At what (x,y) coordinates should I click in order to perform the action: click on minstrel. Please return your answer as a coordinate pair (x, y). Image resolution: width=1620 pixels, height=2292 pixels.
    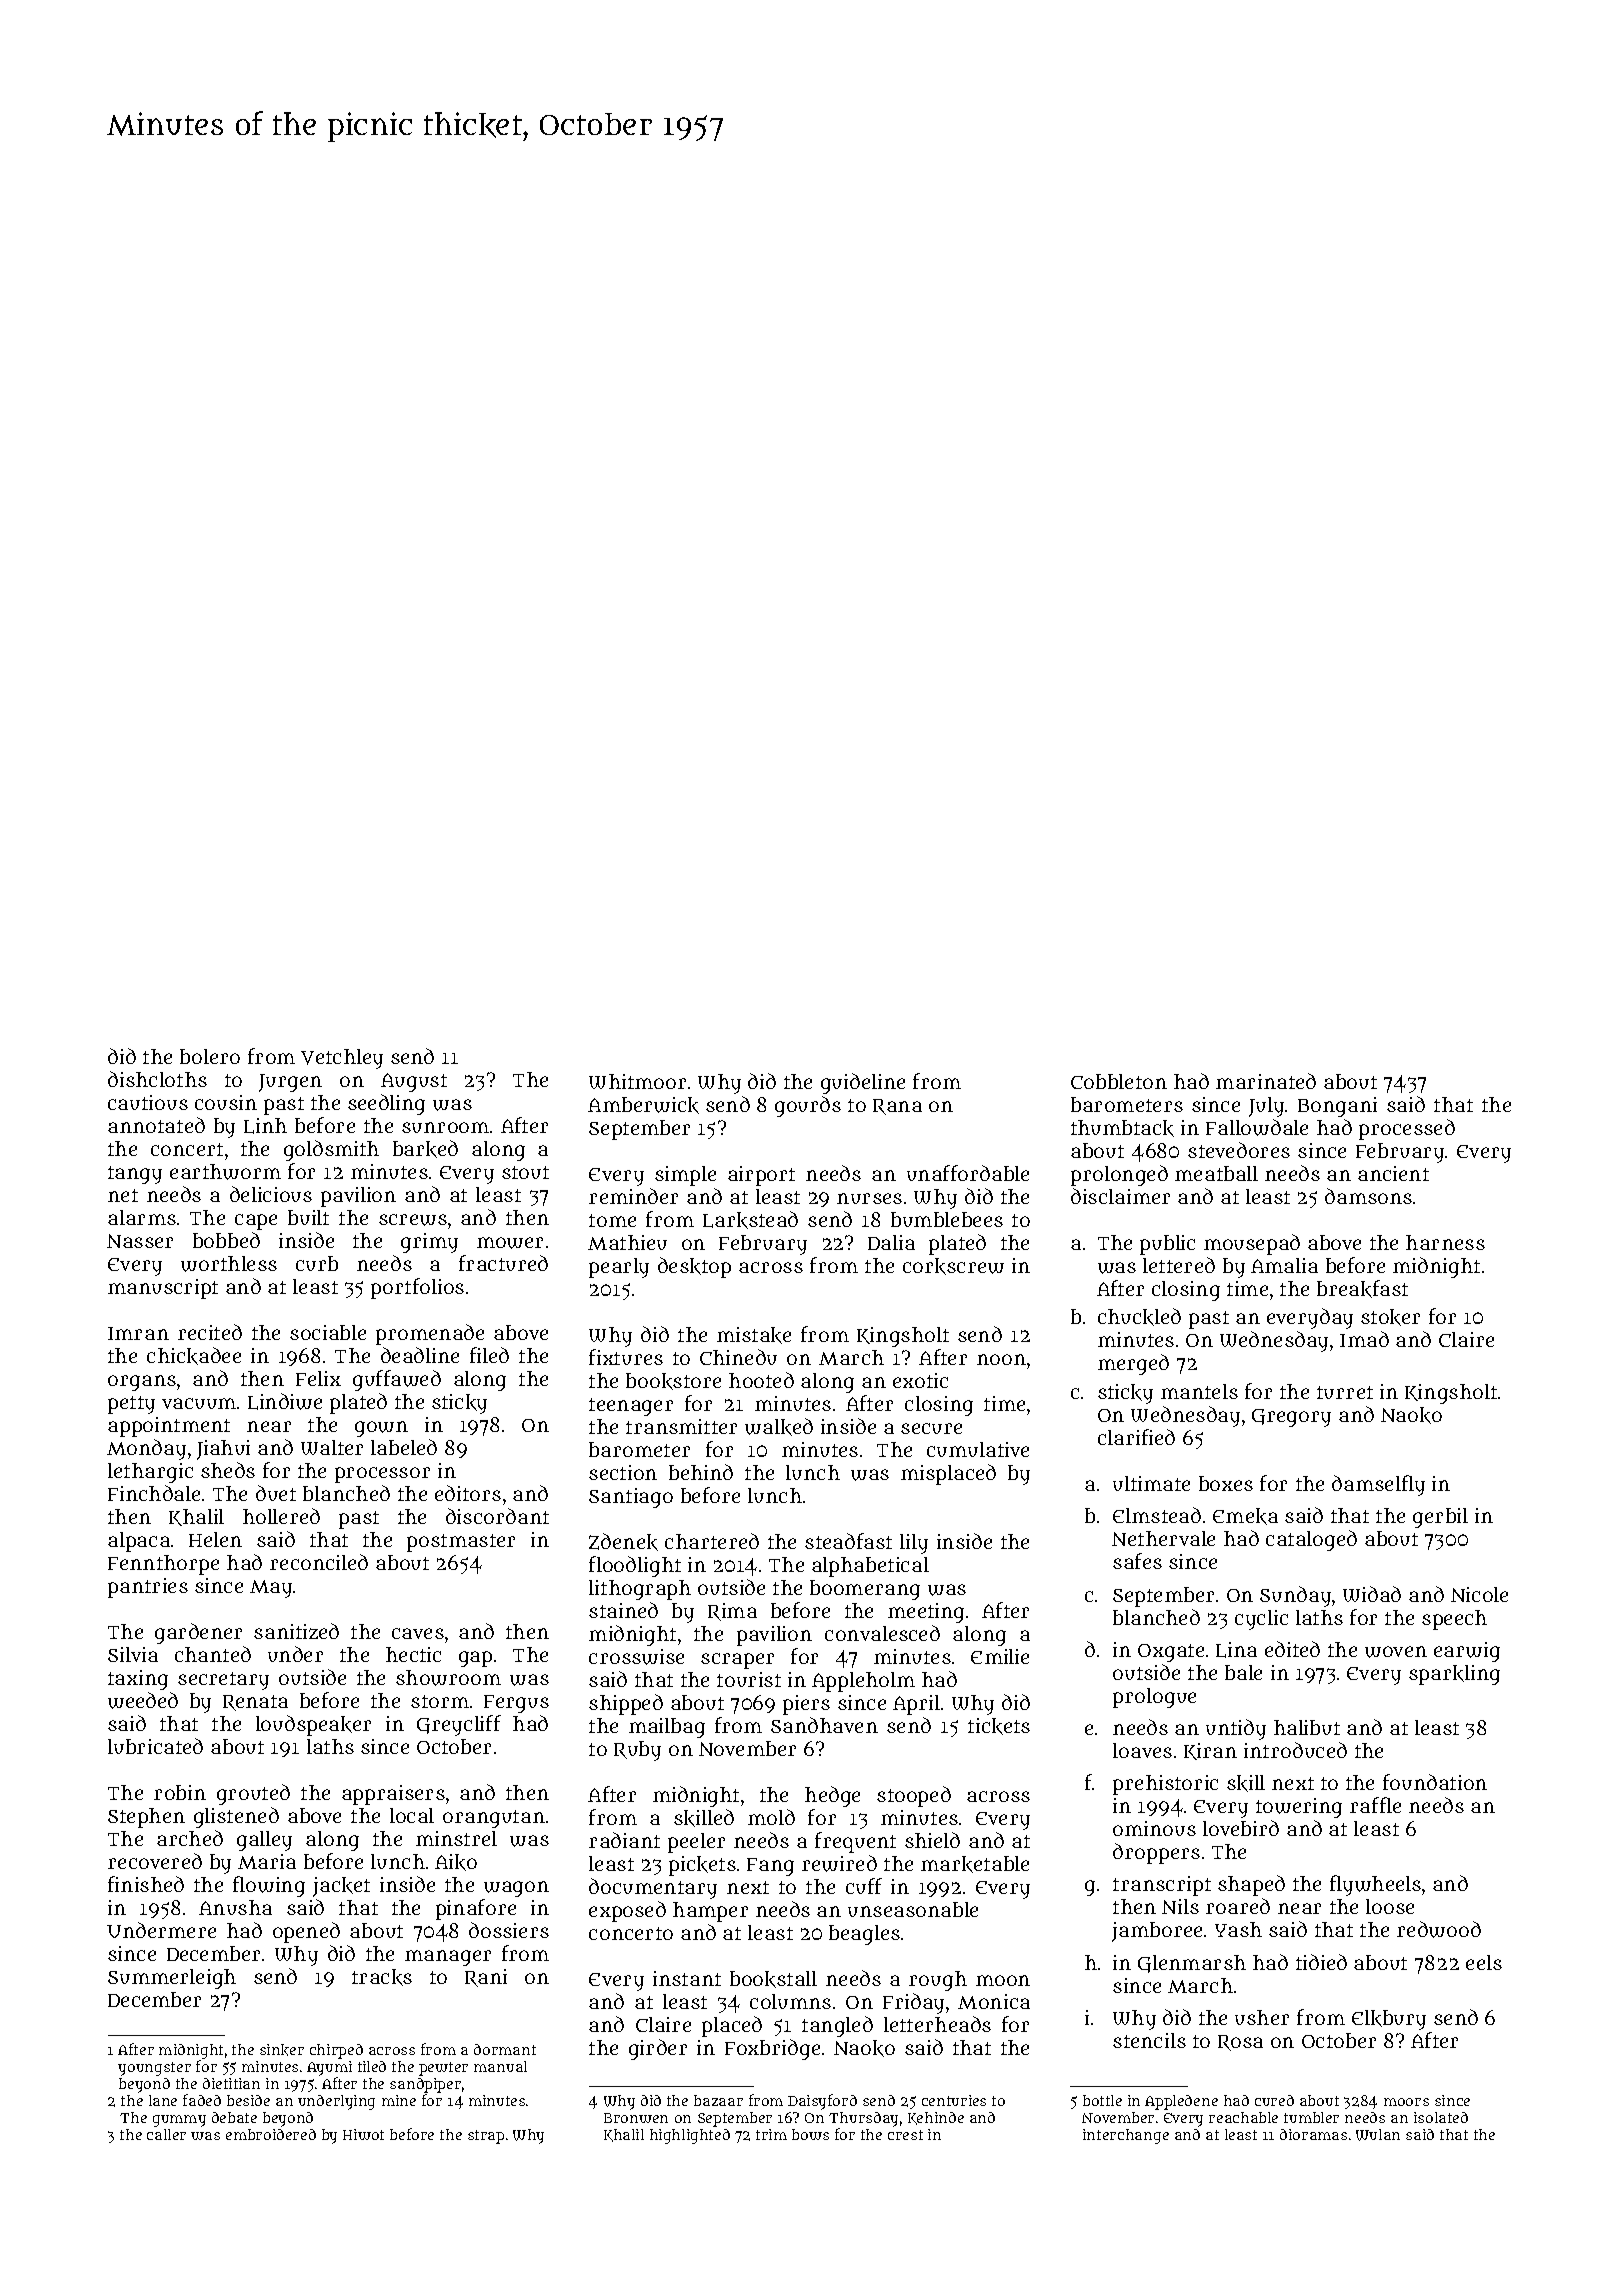
    Looking at the image, I should click on (456, 1838).
